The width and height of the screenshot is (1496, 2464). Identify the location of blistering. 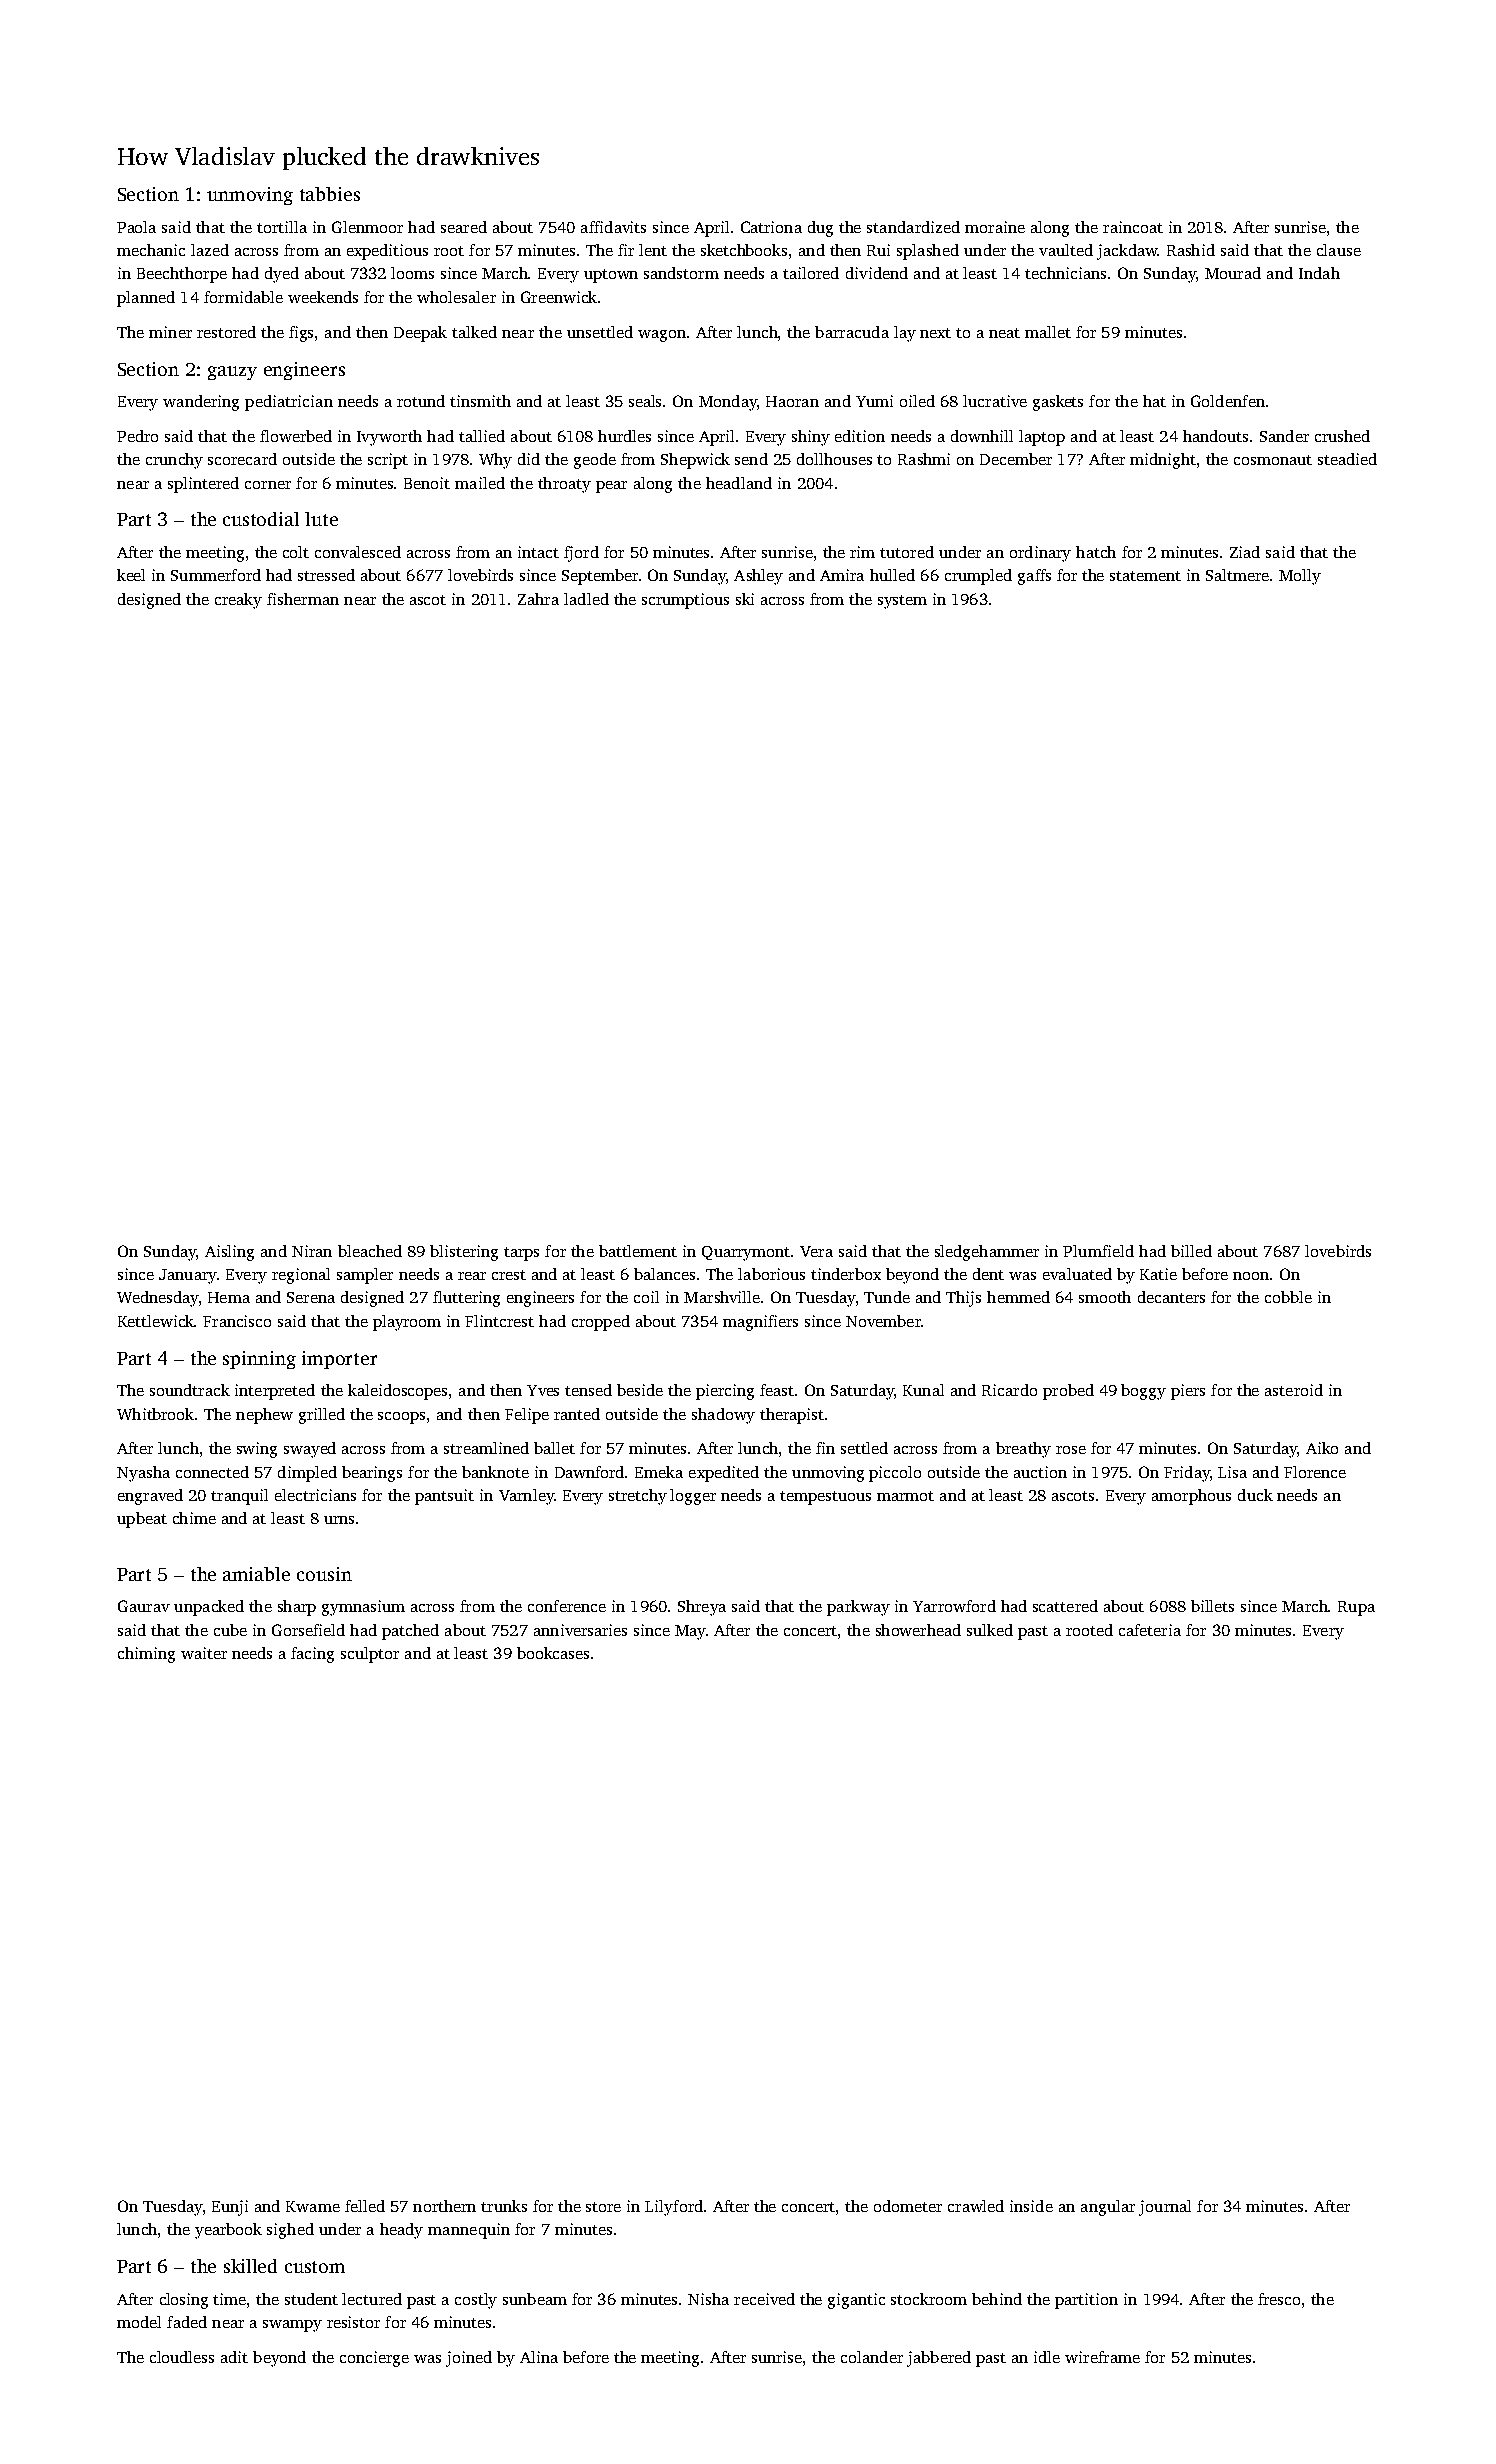
(464, 1253).
